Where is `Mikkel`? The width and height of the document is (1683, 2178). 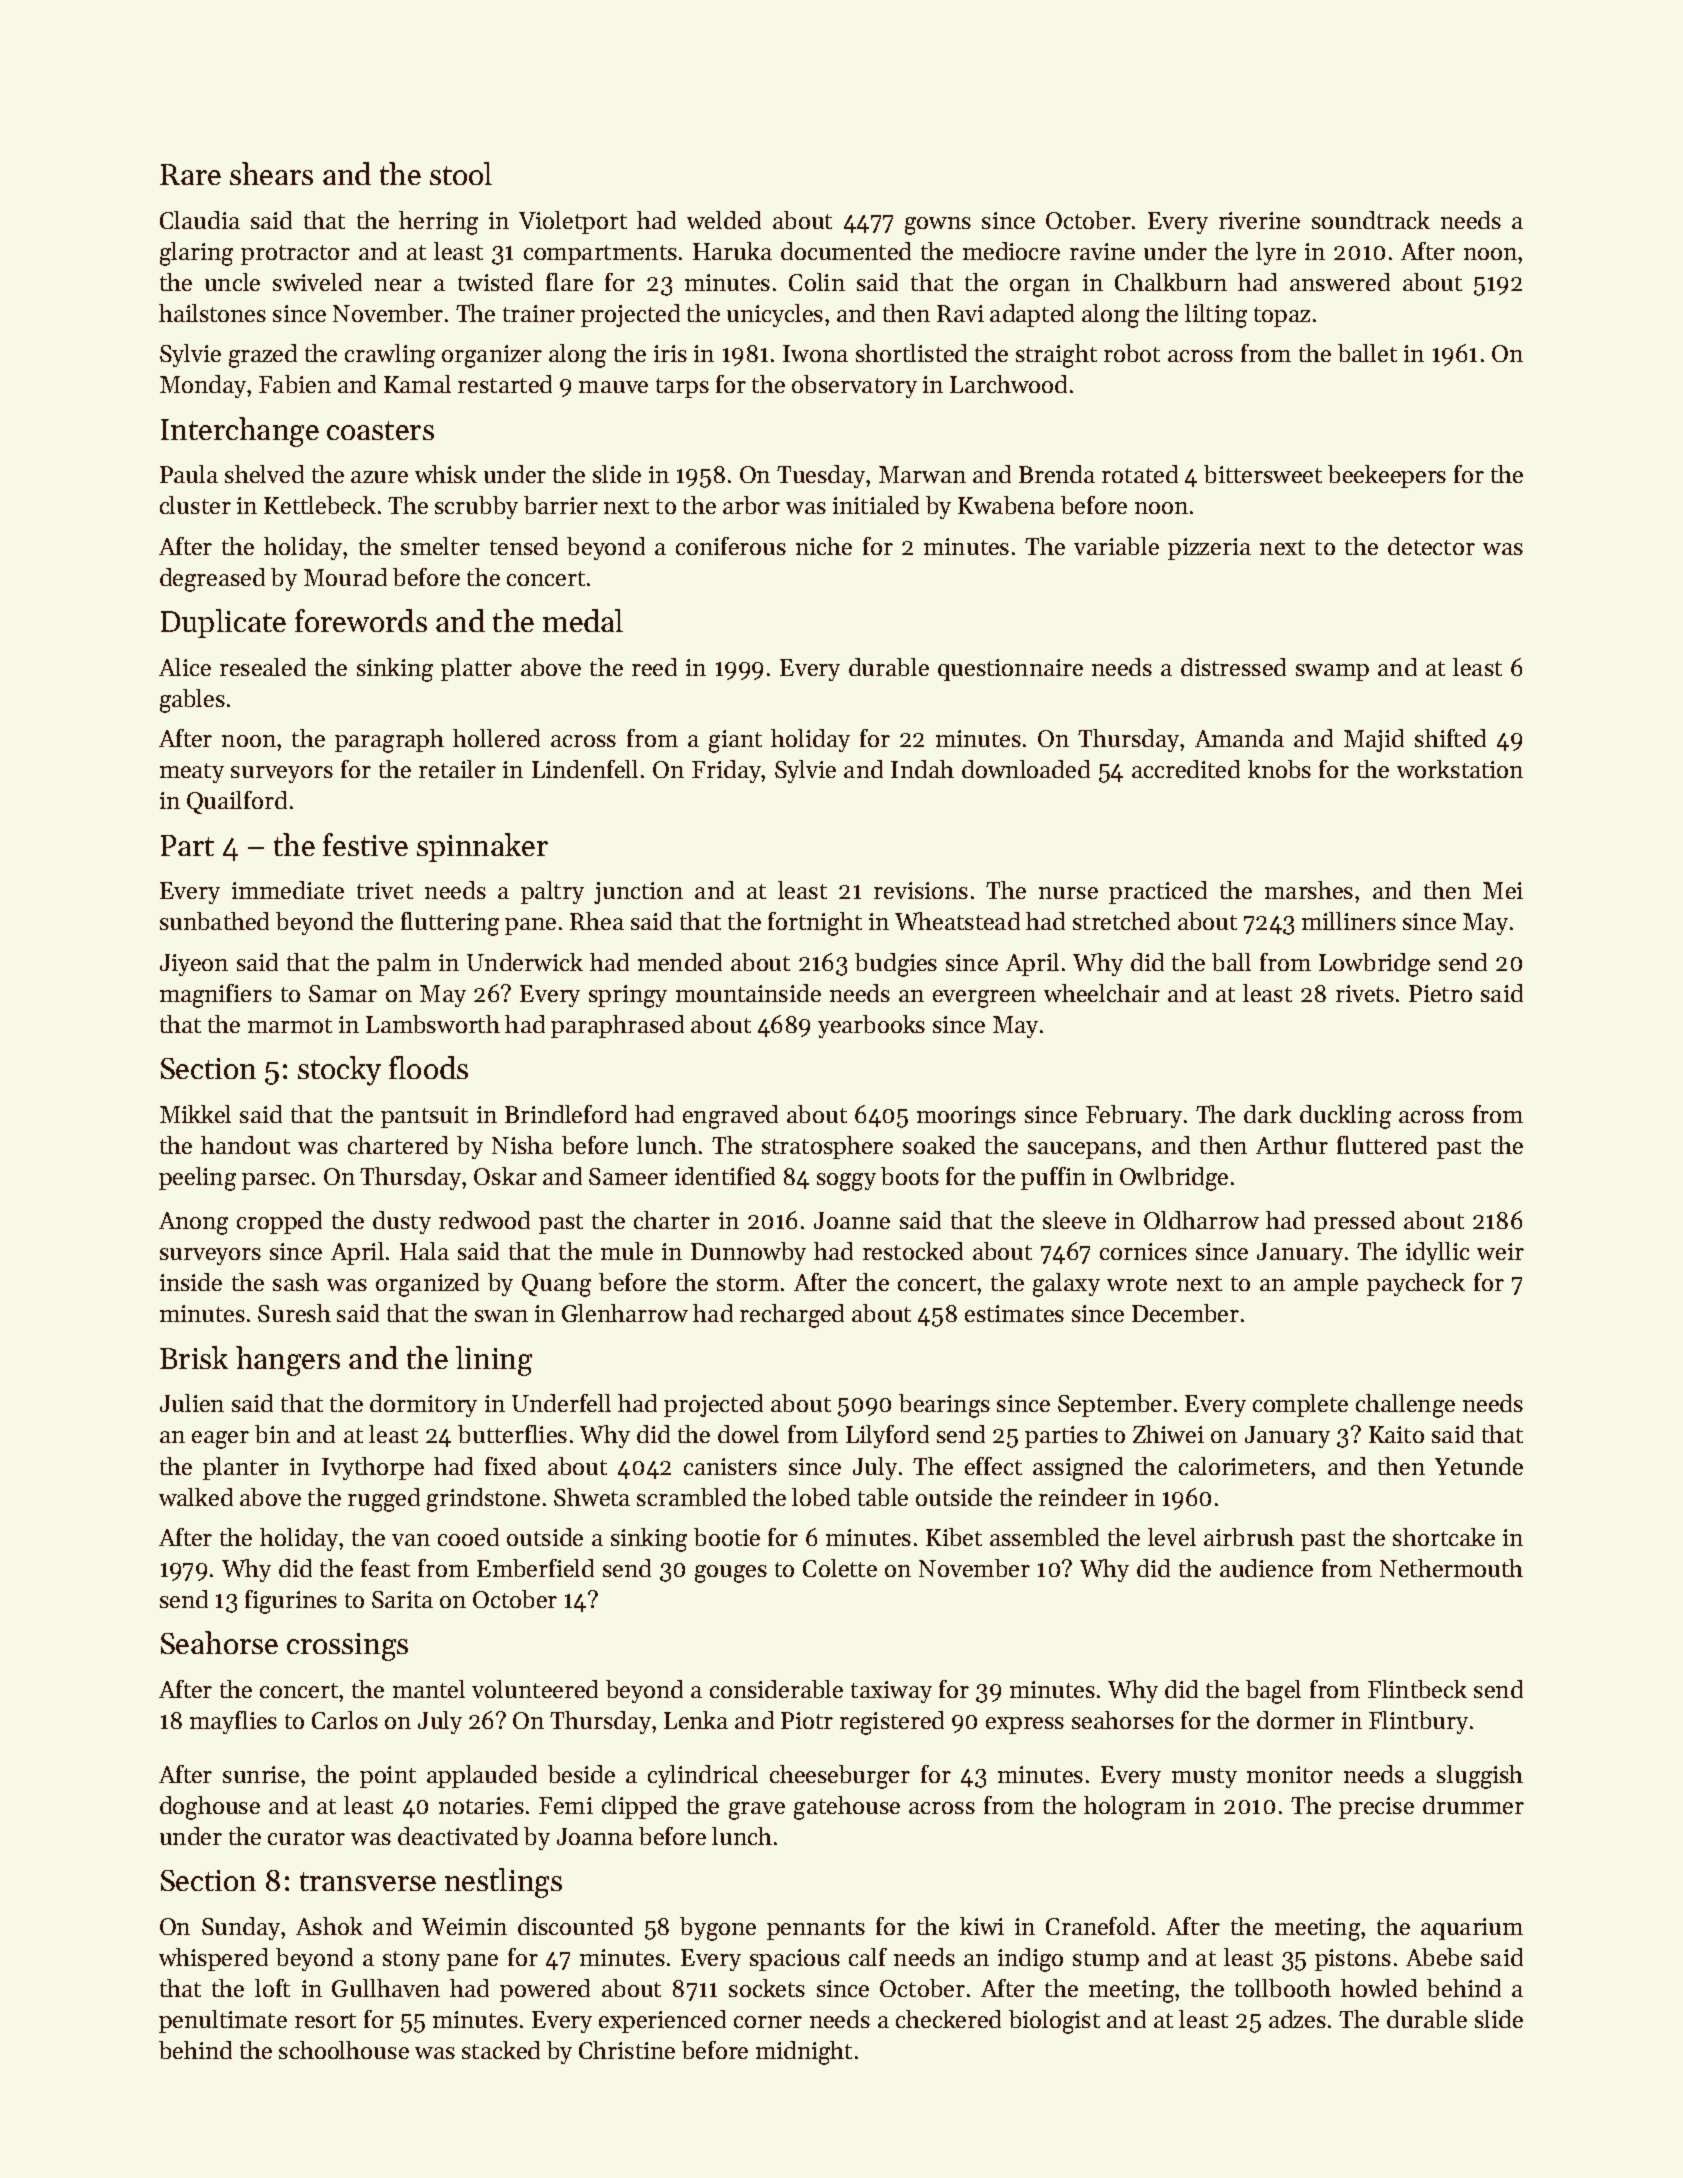
Mikkel is located at coordinates (195, 1114).
